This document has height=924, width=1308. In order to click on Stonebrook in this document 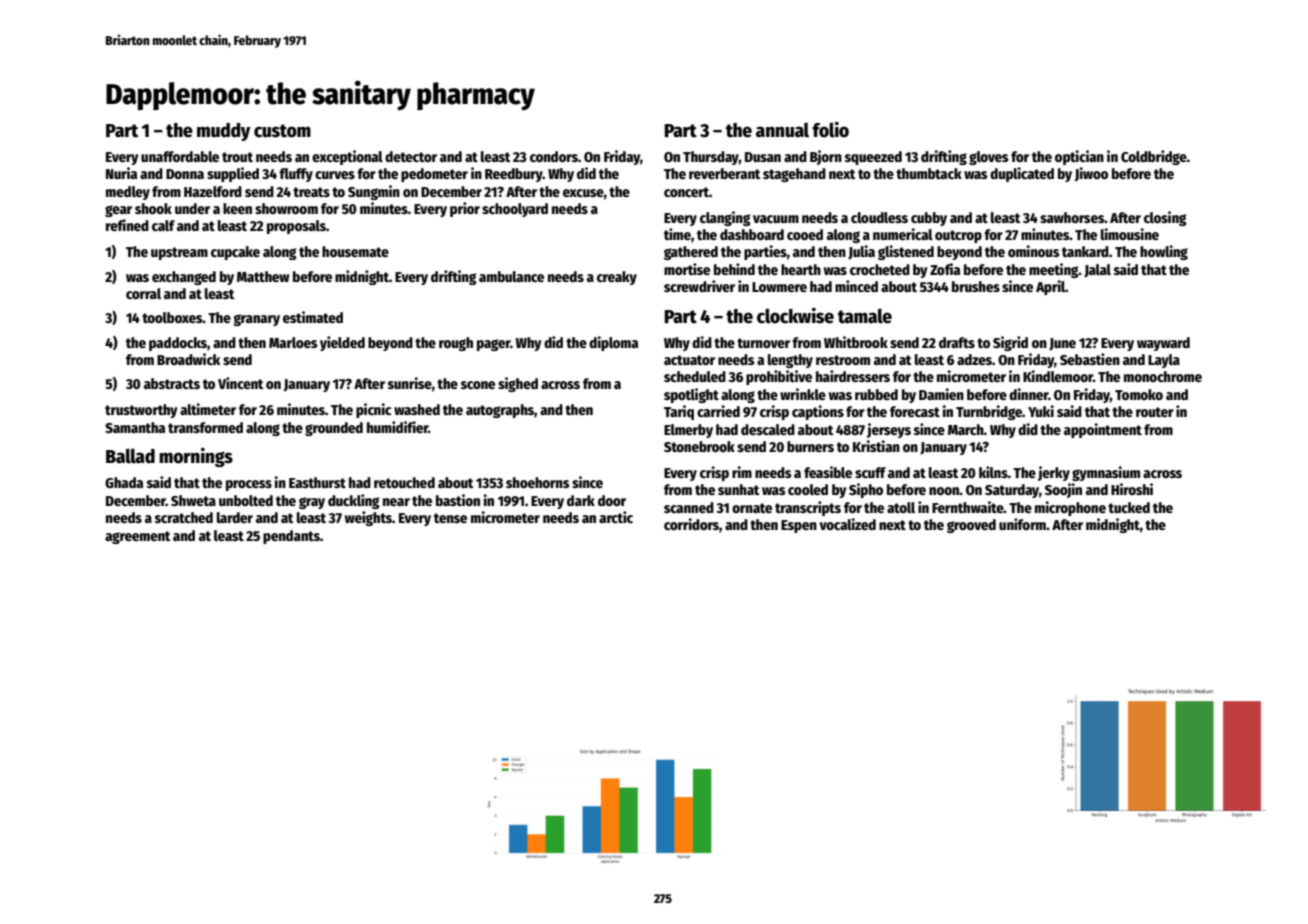, I will do `click(699, 446)`.
